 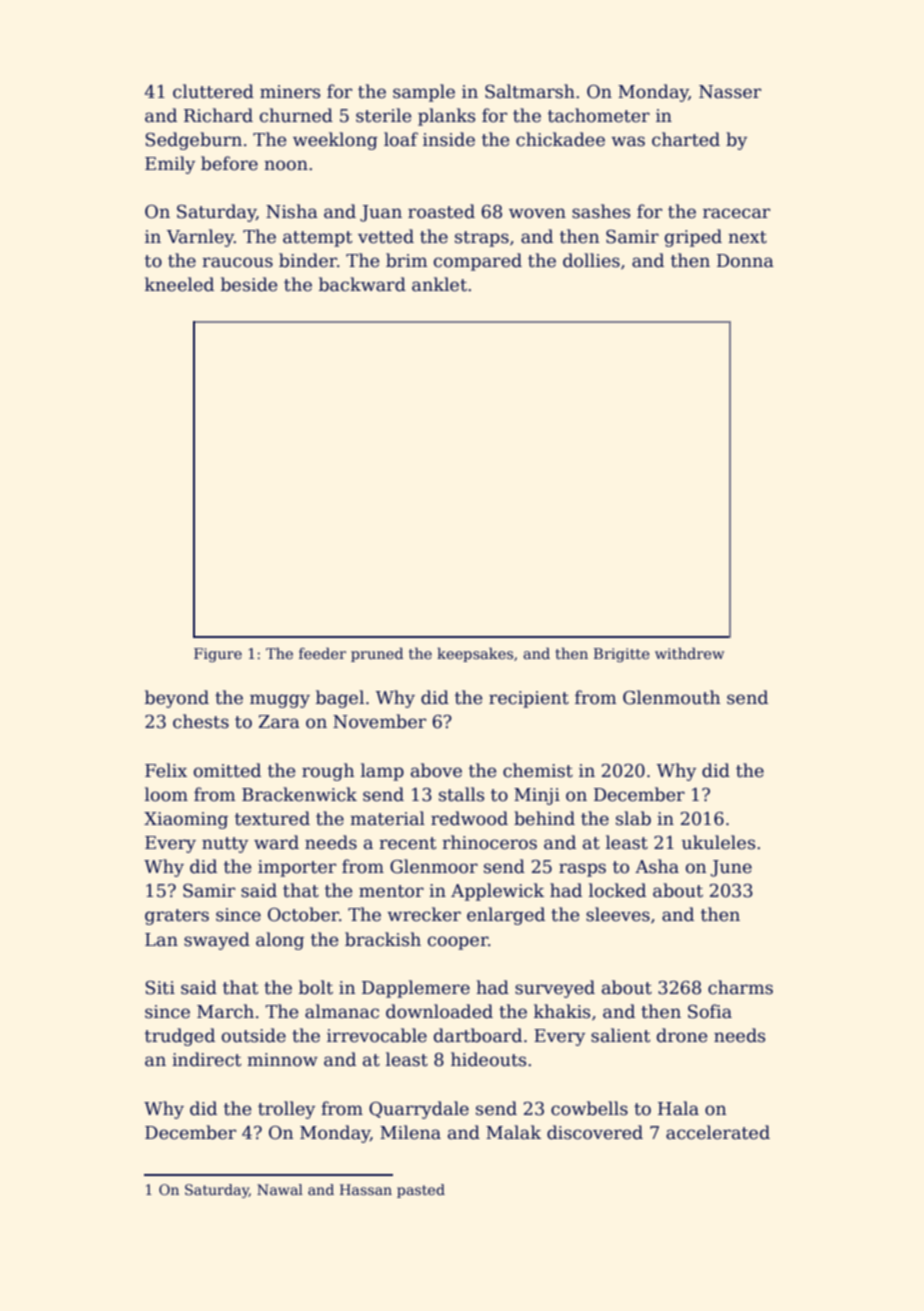 What do you see at coordinates (379, 721) in the document?
I see `November` at bounding box center [379, 721].
